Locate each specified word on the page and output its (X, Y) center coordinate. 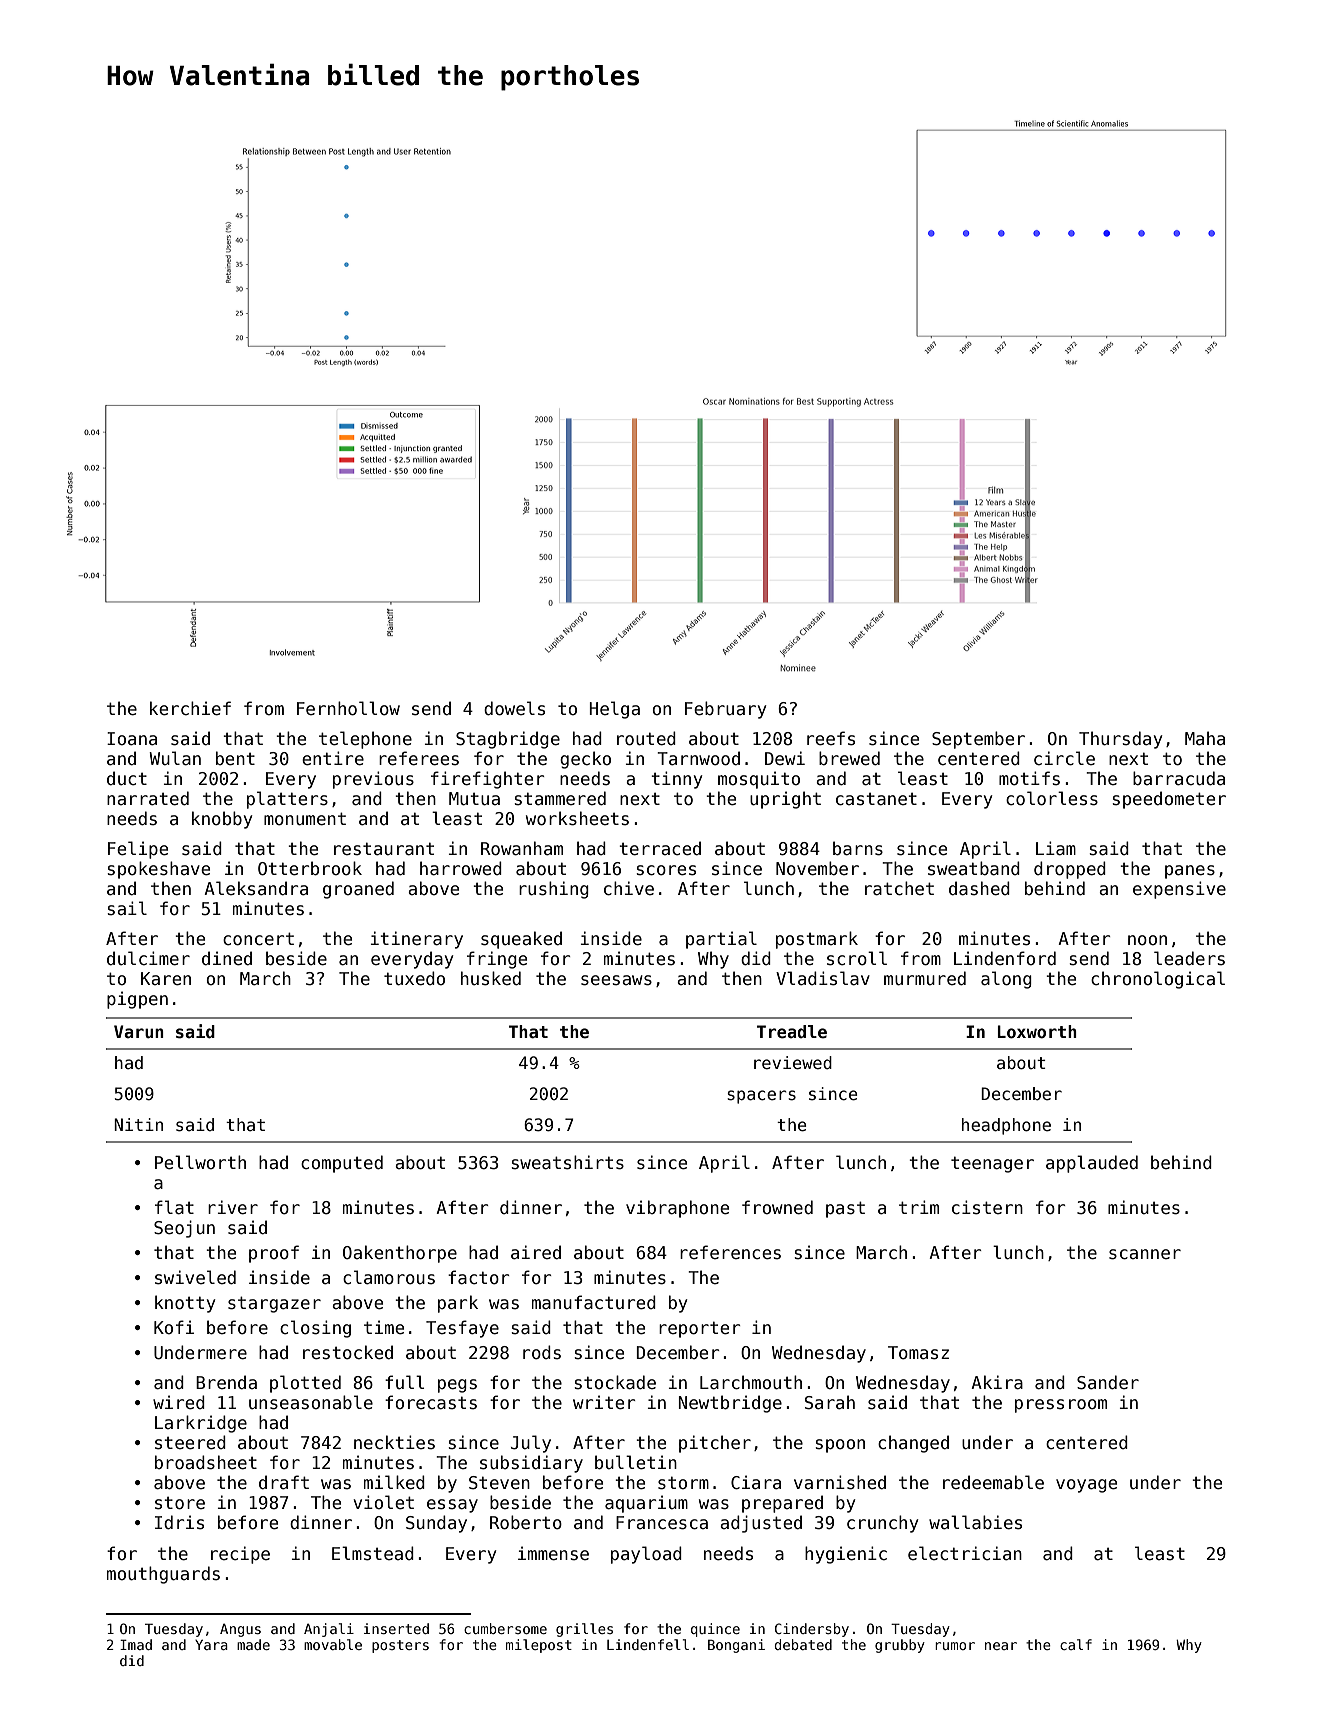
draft (284, 1482)
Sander (1108, 1382)
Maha (1205, 738)
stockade (615, 1382)
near (1001, 1646)
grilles (584, 1630)
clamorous (389, 1277)
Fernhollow (348, 708)
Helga (614, 710)
